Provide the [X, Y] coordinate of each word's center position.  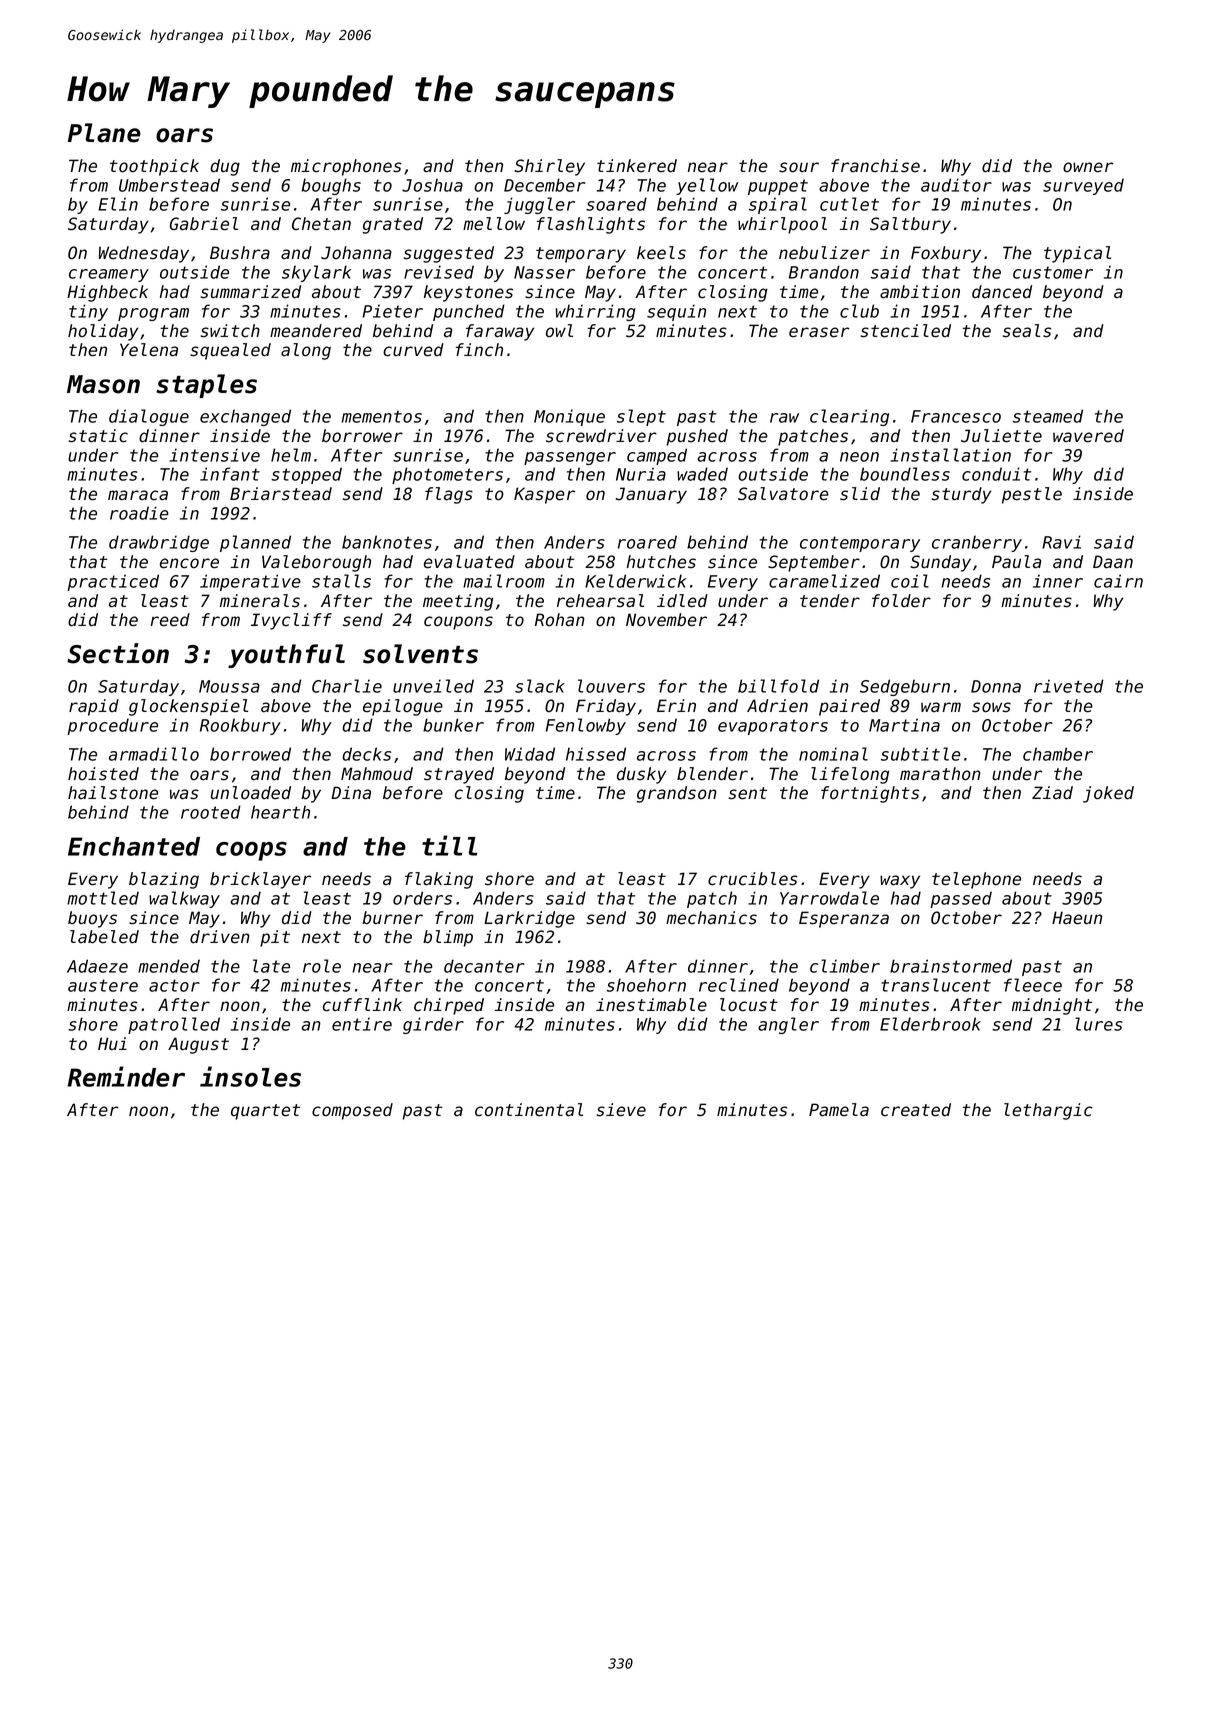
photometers [447, 475]
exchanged [245, 417]
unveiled [433, 686]
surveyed [1083, 186]
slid [860, 494]
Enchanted [134, 846]
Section [118, 653]
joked [1108, 794]
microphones [346, 167]
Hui [112, 1043]
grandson [677, 794]
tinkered [637, 166]
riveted [1069, 686]
